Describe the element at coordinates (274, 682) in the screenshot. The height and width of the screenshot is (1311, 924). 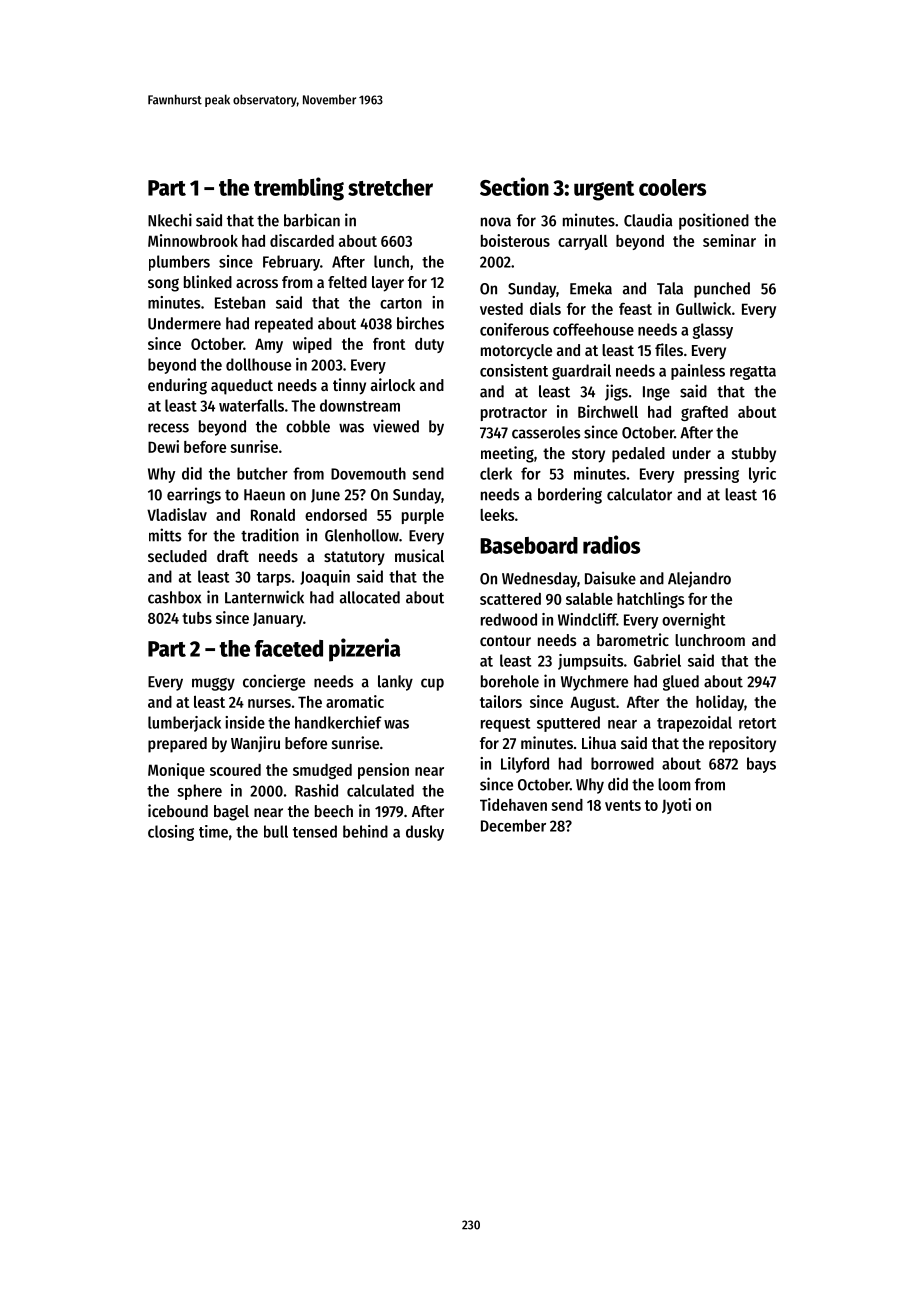
I see `concierge` at that location.
